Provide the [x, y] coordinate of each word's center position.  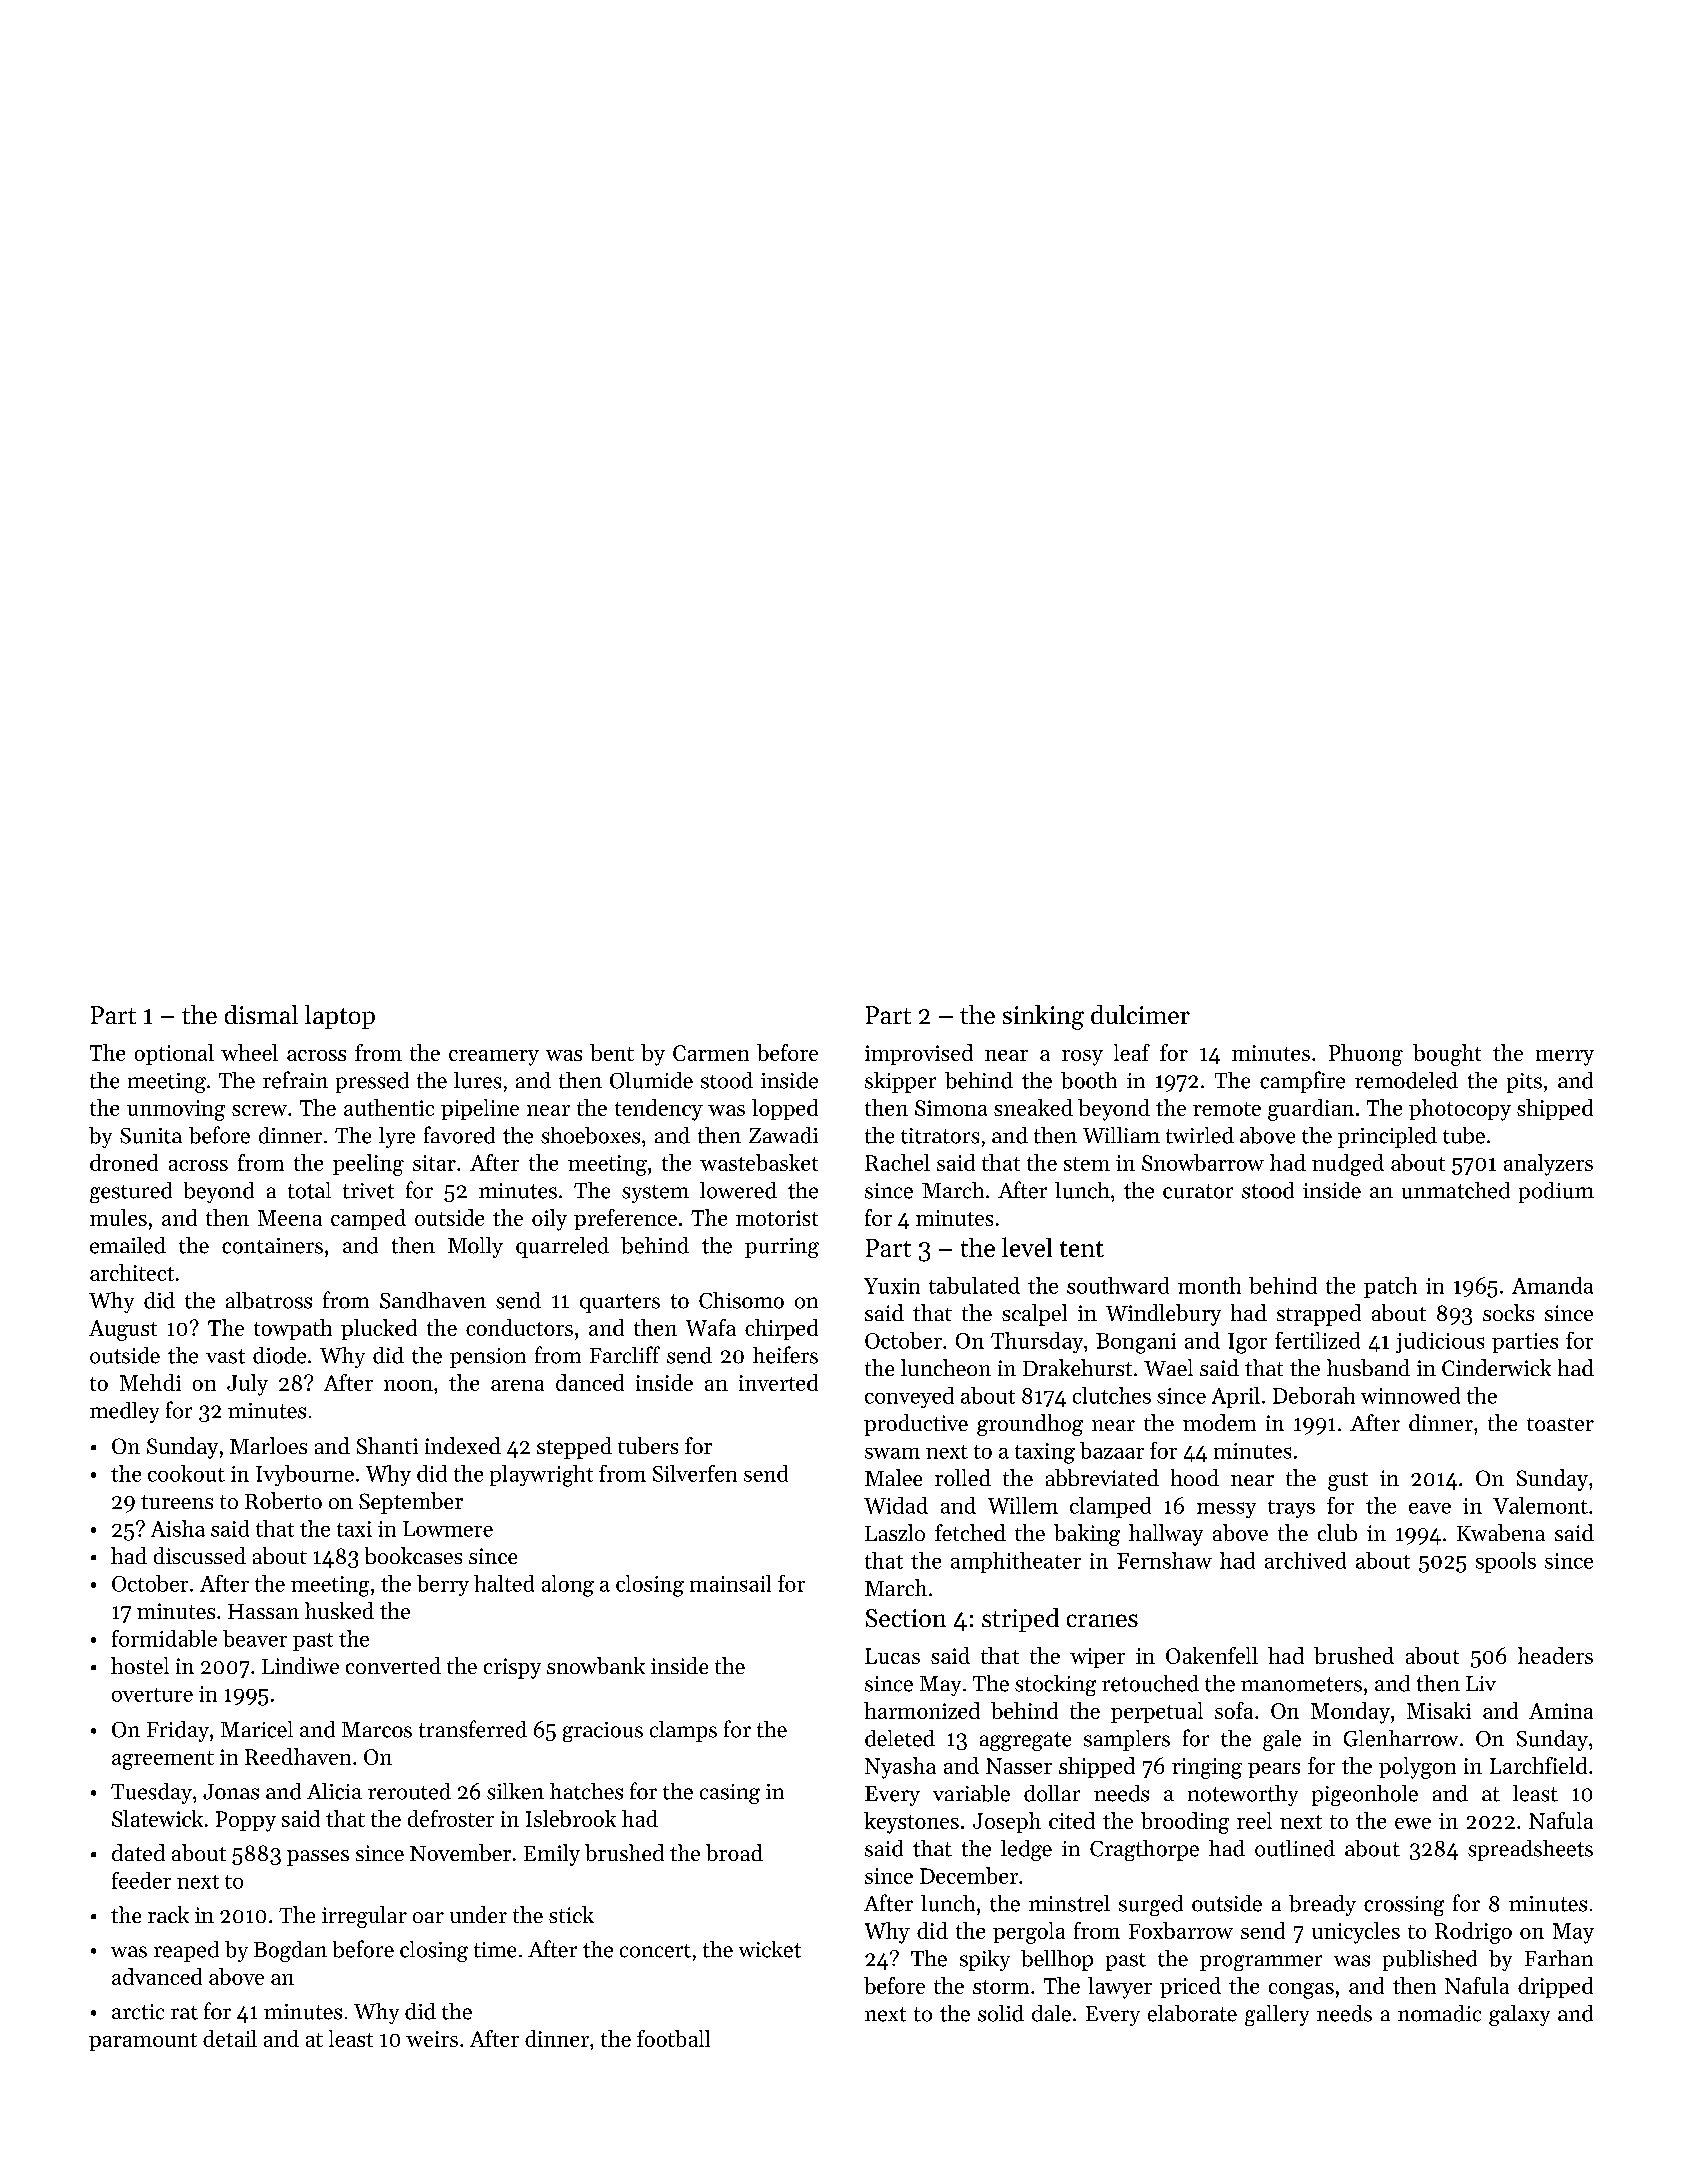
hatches [586, 1791]
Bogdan [290, 1951]
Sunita [151, 1136]
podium [1556, 1192]
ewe [1413, 1823]
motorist [777, 1218]
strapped [1319, 1315]
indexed [463, 1445]
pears [1274, 1770]
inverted [778, 1382]
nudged [1348, 1165]
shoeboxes [590, 1135]
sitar [434, 1163]
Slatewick [157, 1818]
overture [152, 1695]
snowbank [596, 1665]
